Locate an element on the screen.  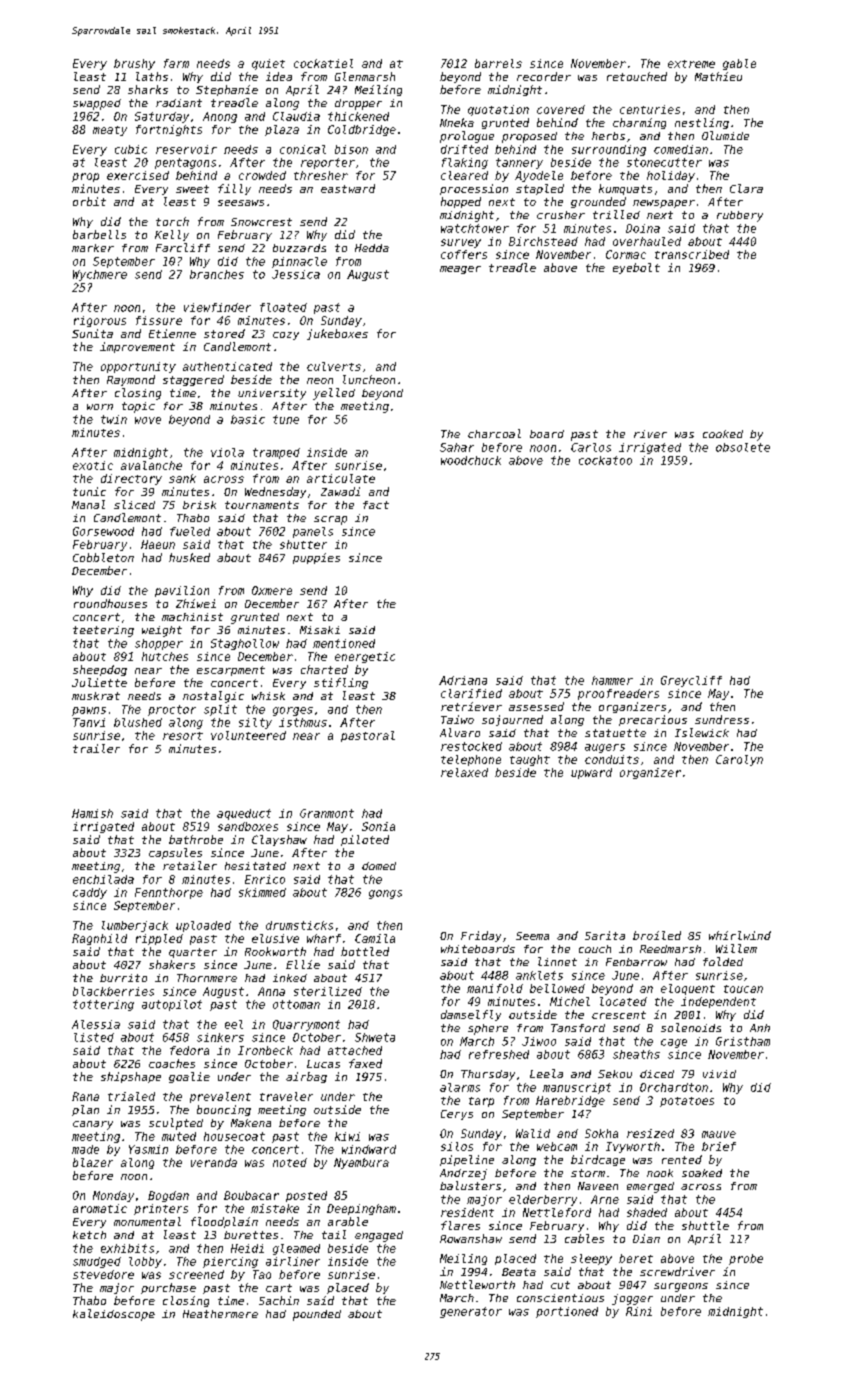
gongs is located at coordinates (385, 894).
